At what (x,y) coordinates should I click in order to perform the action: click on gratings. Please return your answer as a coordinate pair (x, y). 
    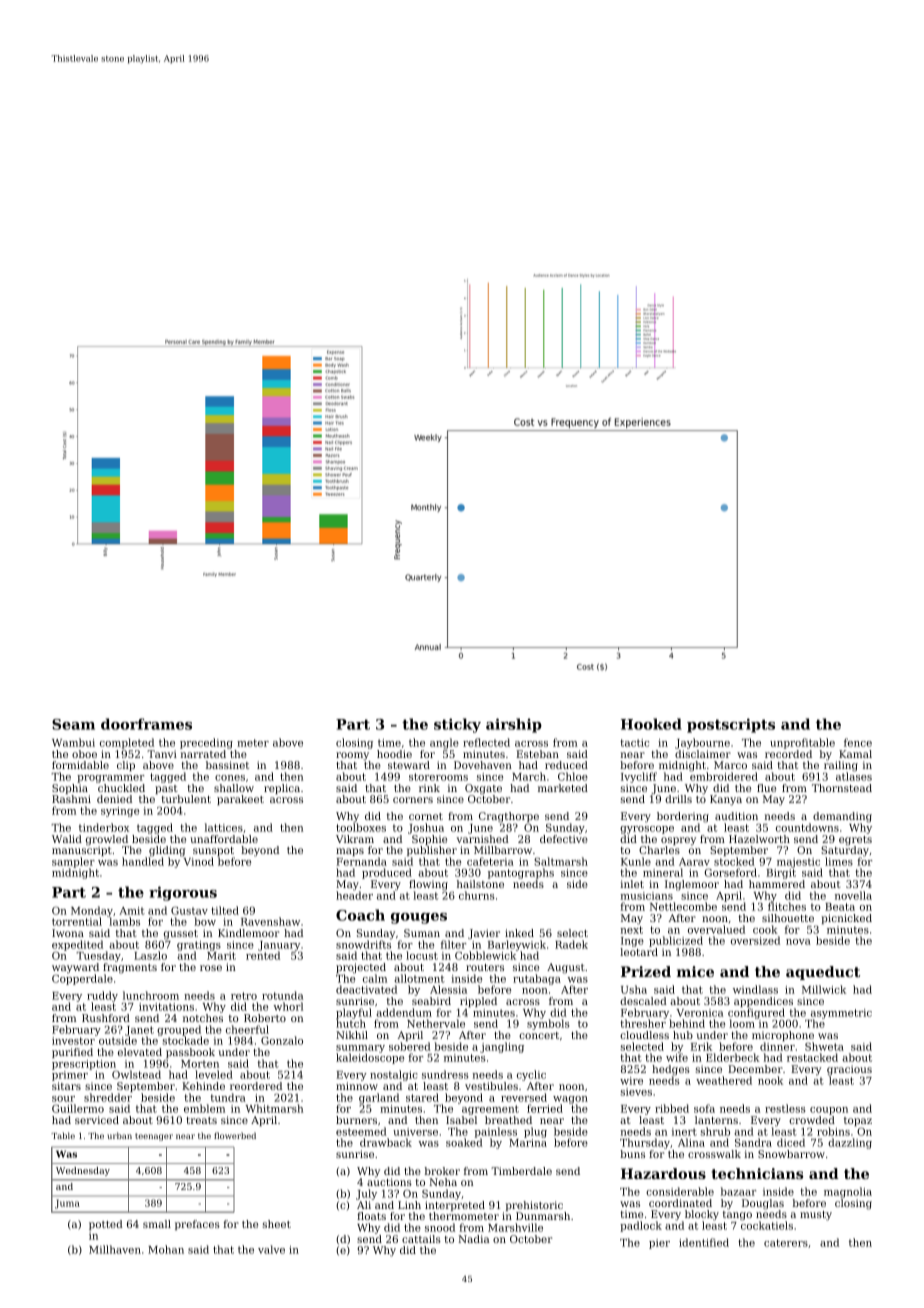
    Looking at the image, I should click on (199, 946).
